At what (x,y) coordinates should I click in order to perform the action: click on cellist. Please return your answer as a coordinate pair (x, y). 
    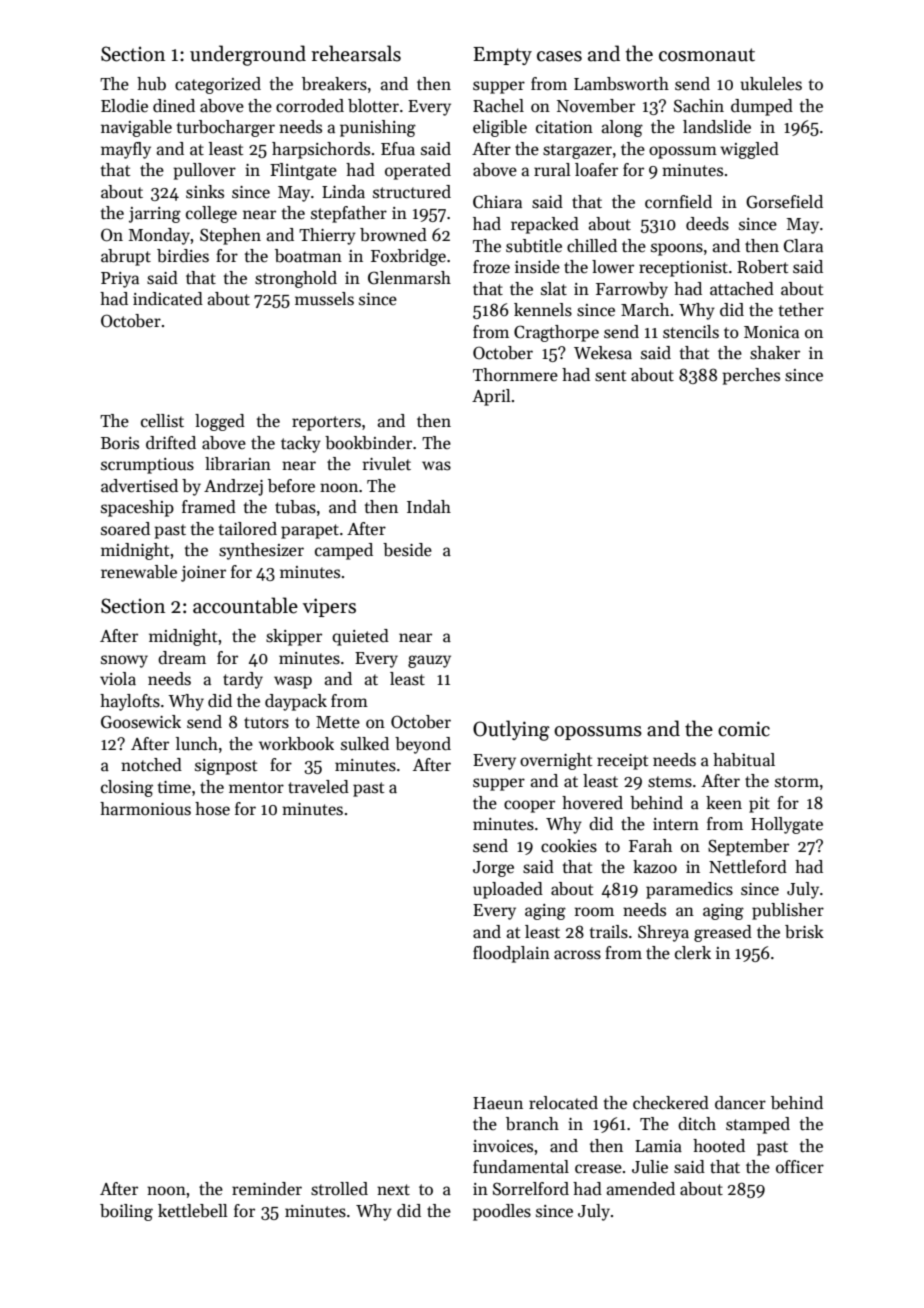
    Looking at the image, I should click on (162, 421).
